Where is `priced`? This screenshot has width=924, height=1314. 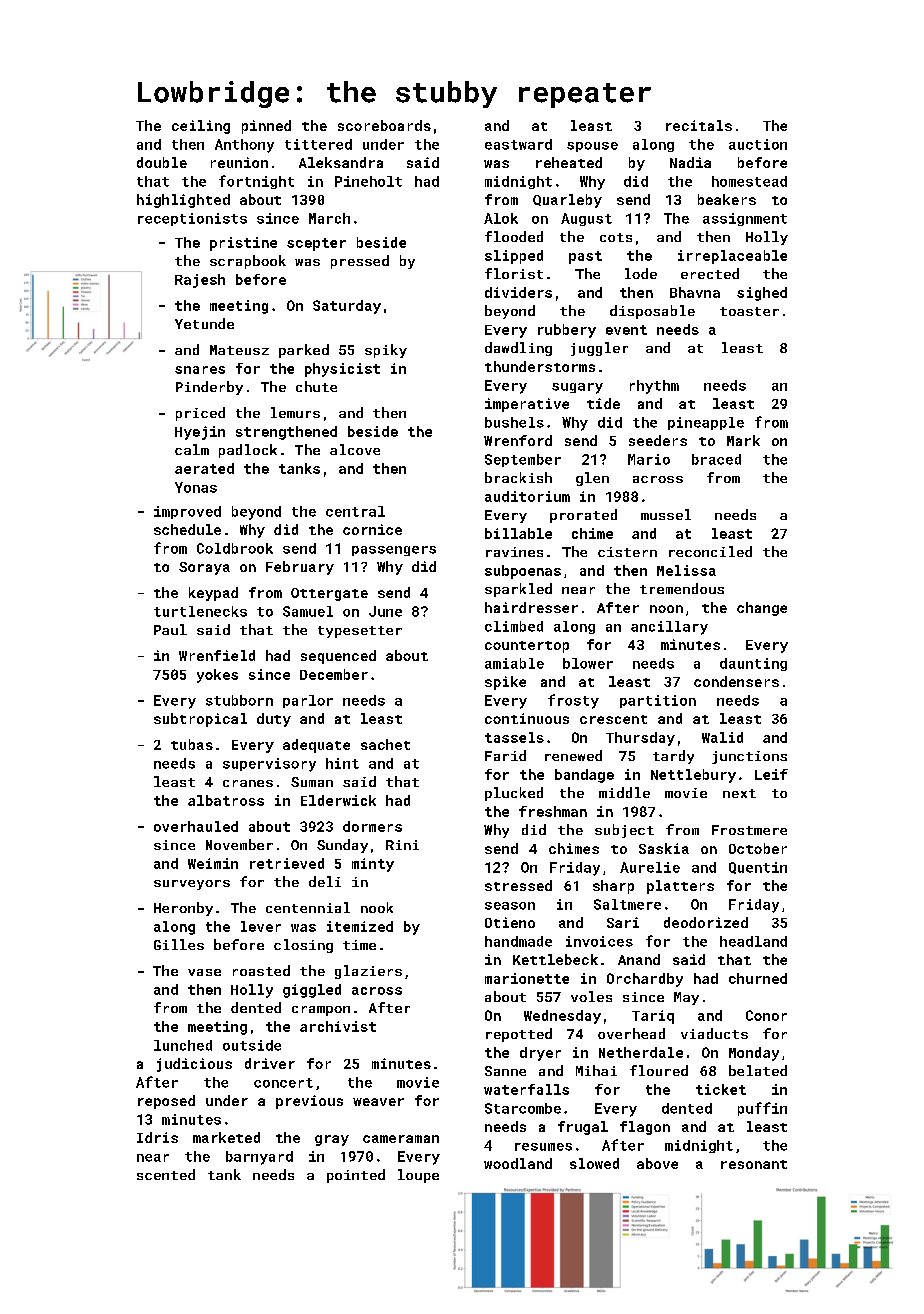
priced is located at coordinates (200, 414).
